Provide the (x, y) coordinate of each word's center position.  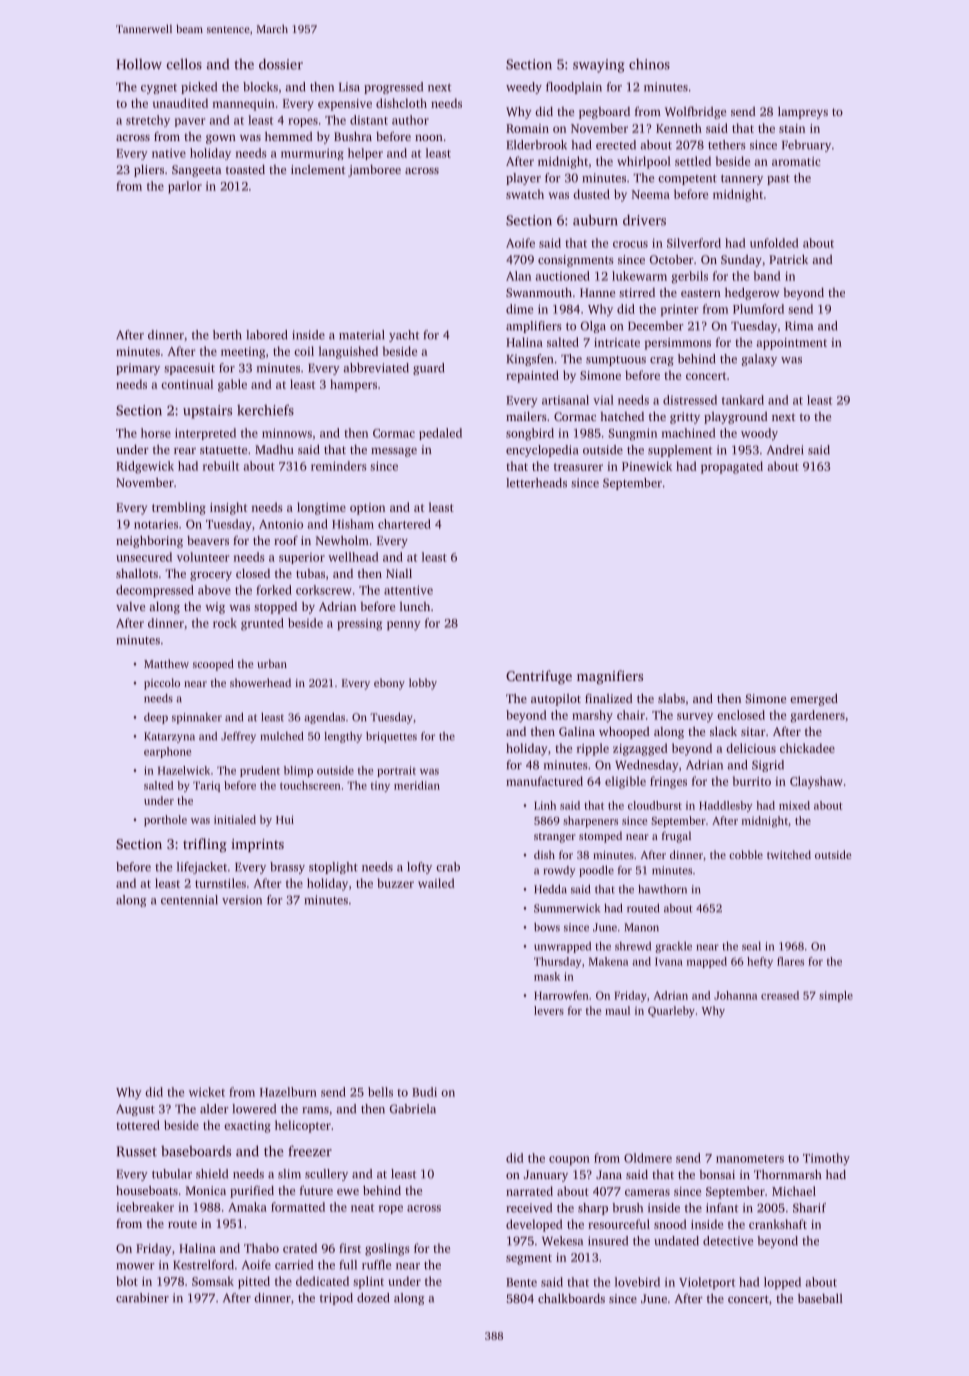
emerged (814, 699)
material (362, 335)
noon (429, 138)
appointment (791, 344)
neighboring (149, 541)
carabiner (142, 1298)
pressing (360, 625)
